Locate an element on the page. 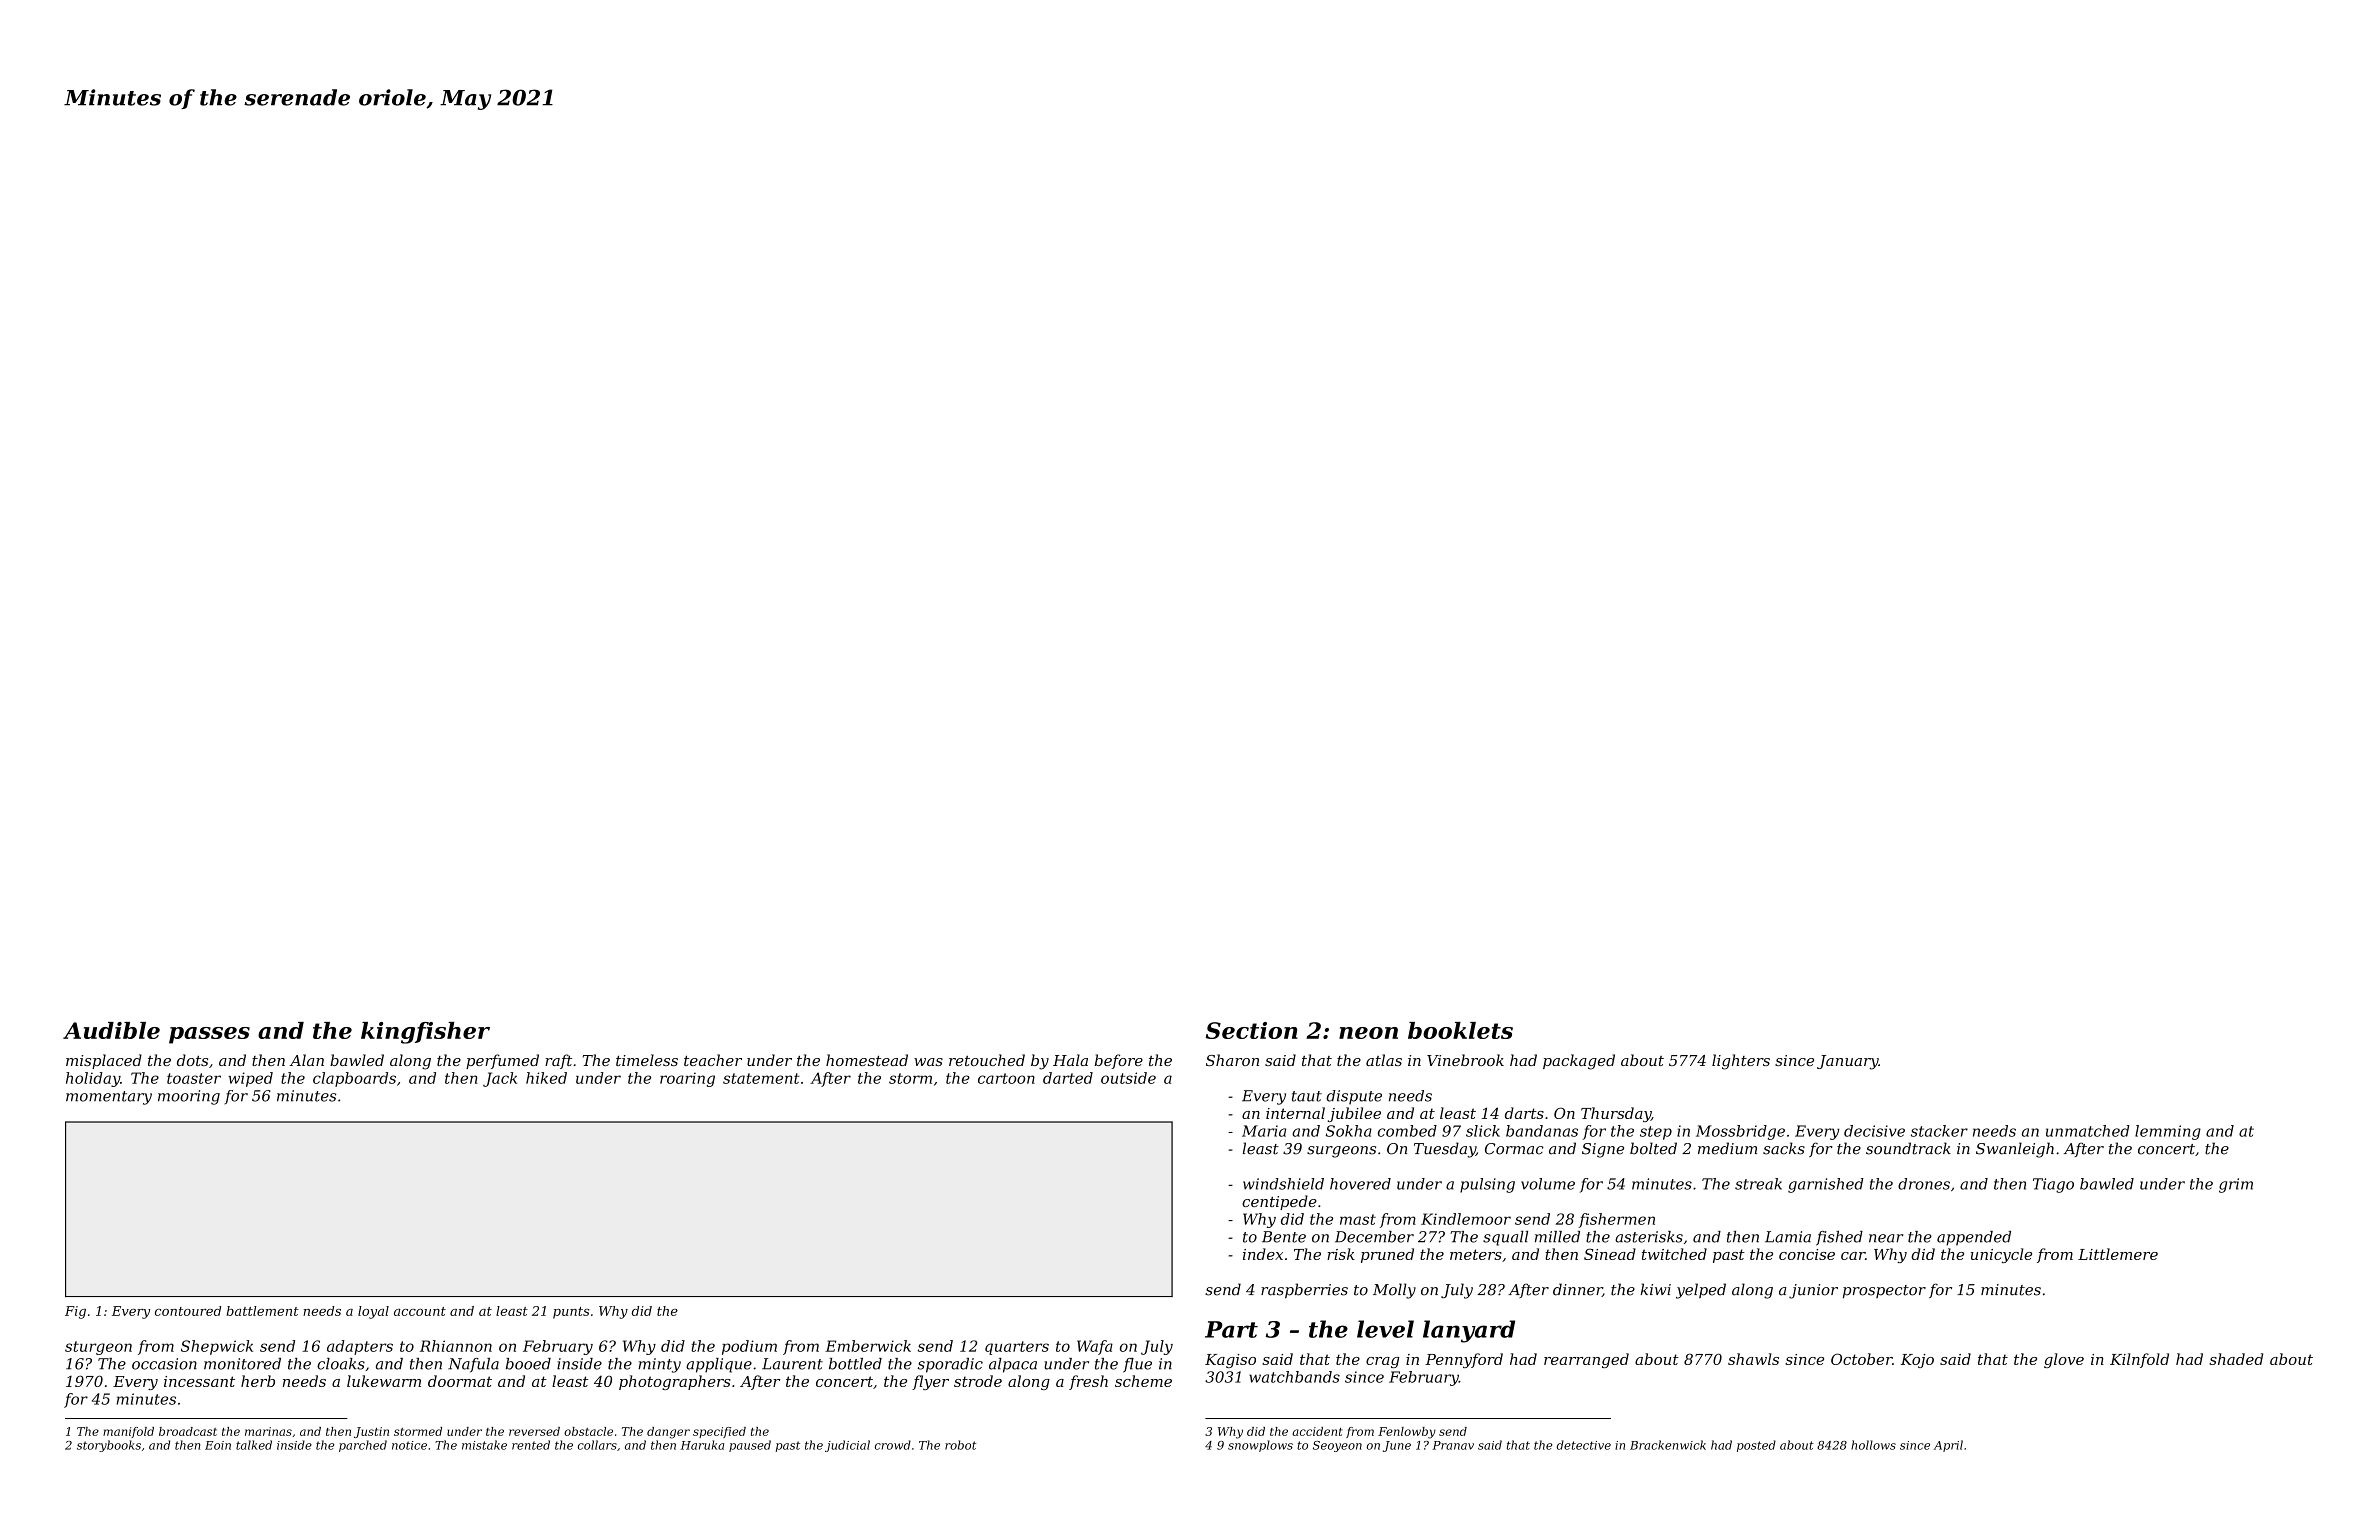 The width and height of the document is (2378, 1539). battlement is located at coordinates (262, 1311).
